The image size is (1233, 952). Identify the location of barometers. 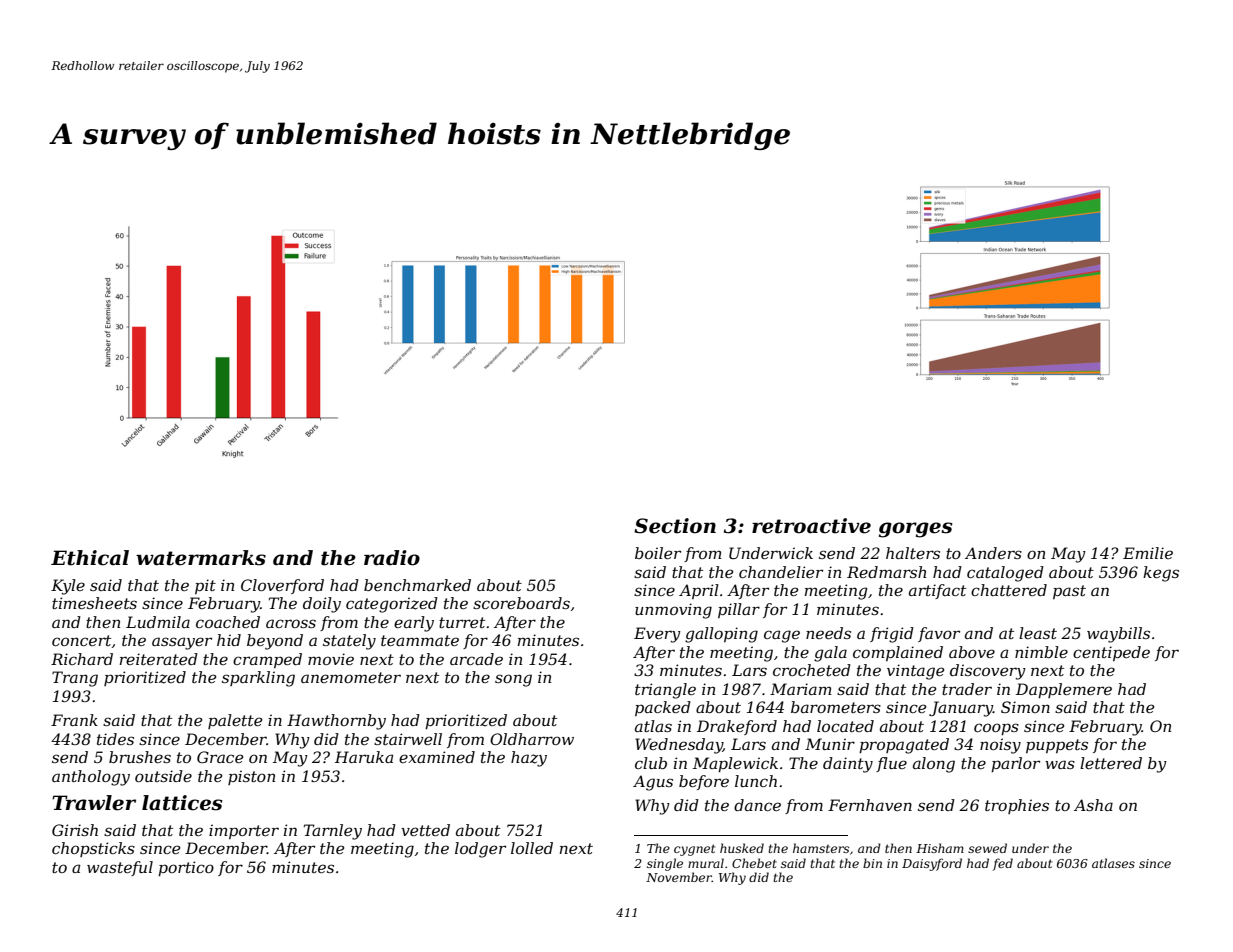
(836, 707).
